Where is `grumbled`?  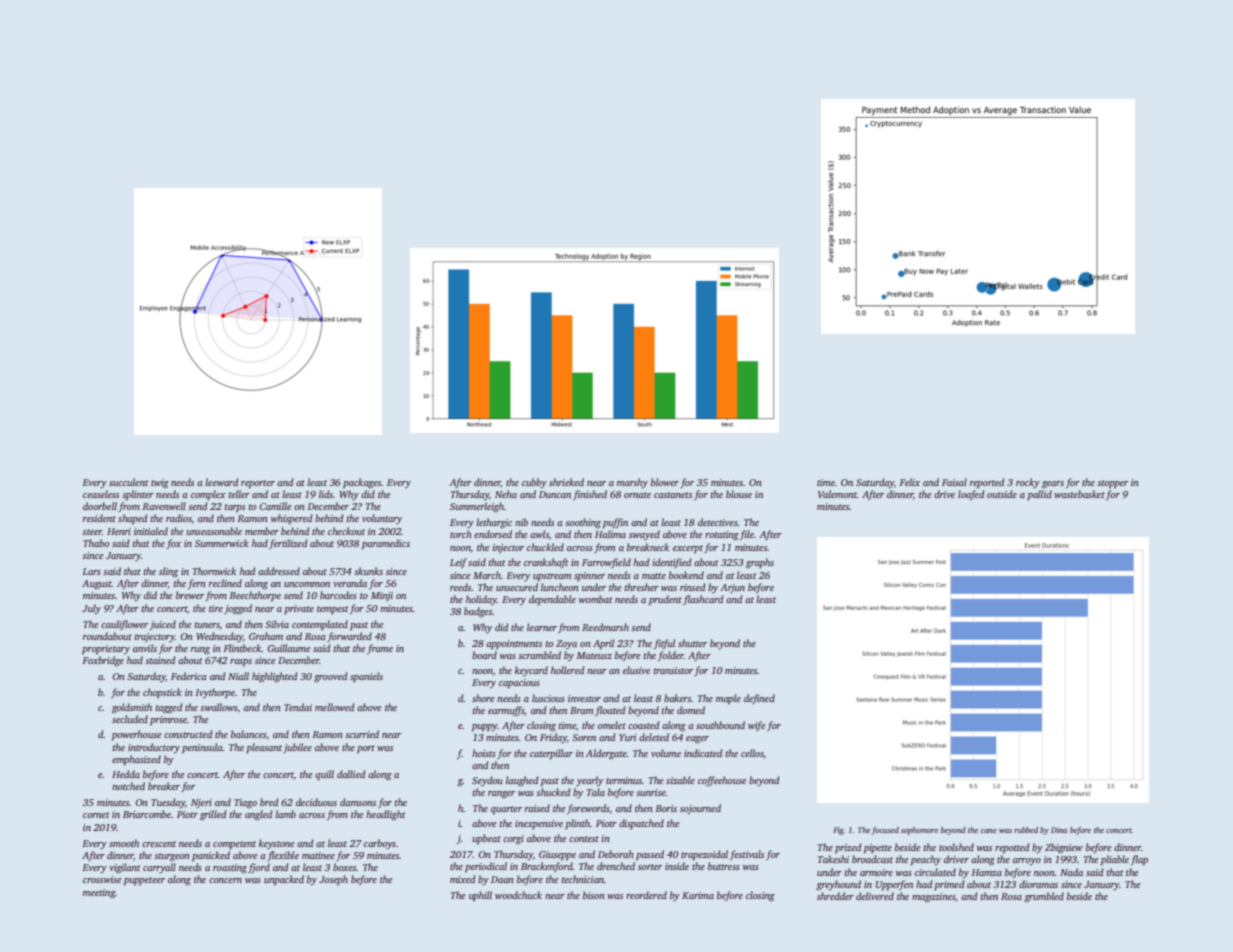
grumbled is located at coordinates (1044, 897).
